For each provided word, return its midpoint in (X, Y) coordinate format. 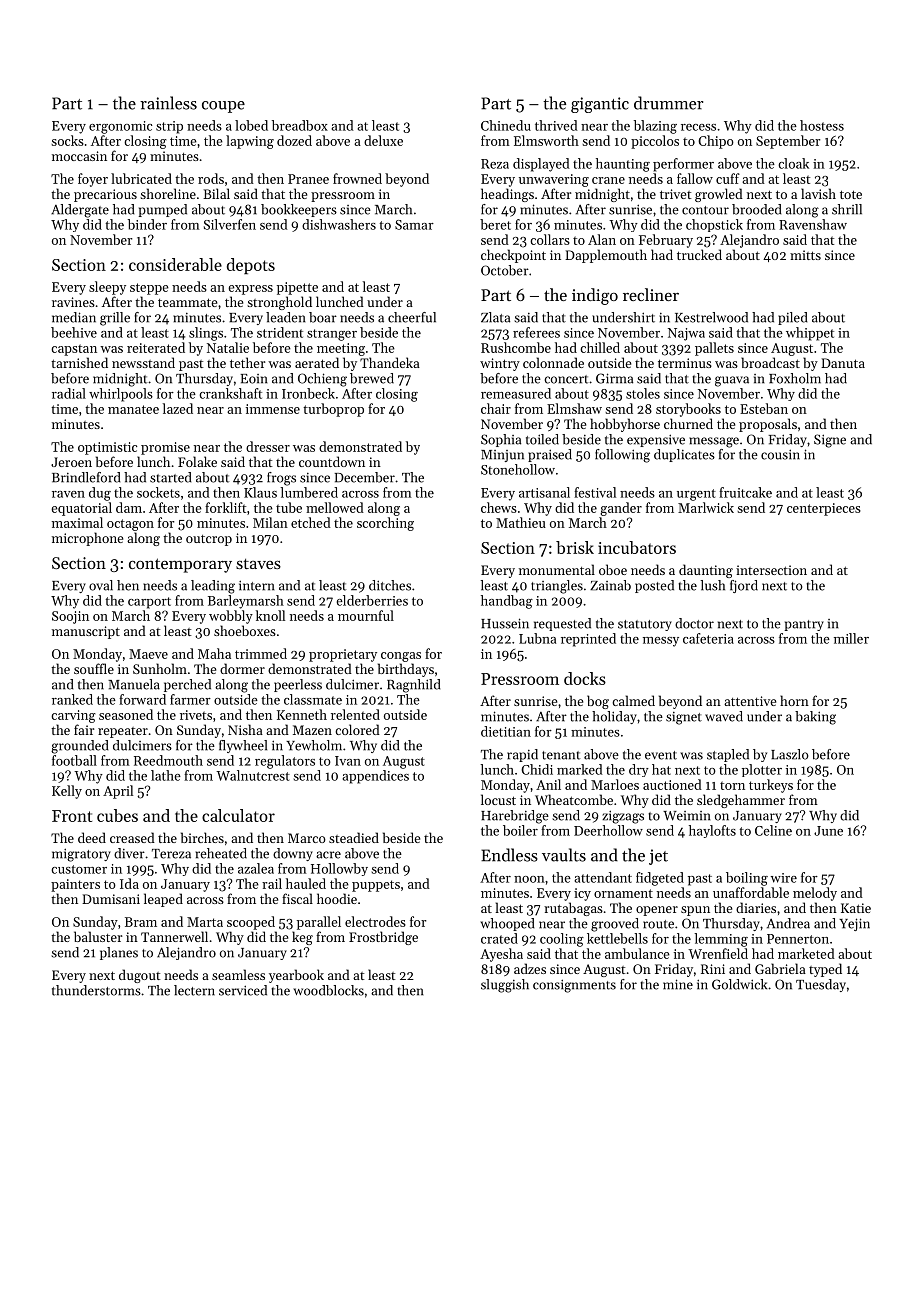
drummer (668, 103)
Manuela (134, 684)
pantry (804, 625)
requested (562, 624)
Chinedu (506, 125)
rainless (168, 103)
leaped (163, 900)
